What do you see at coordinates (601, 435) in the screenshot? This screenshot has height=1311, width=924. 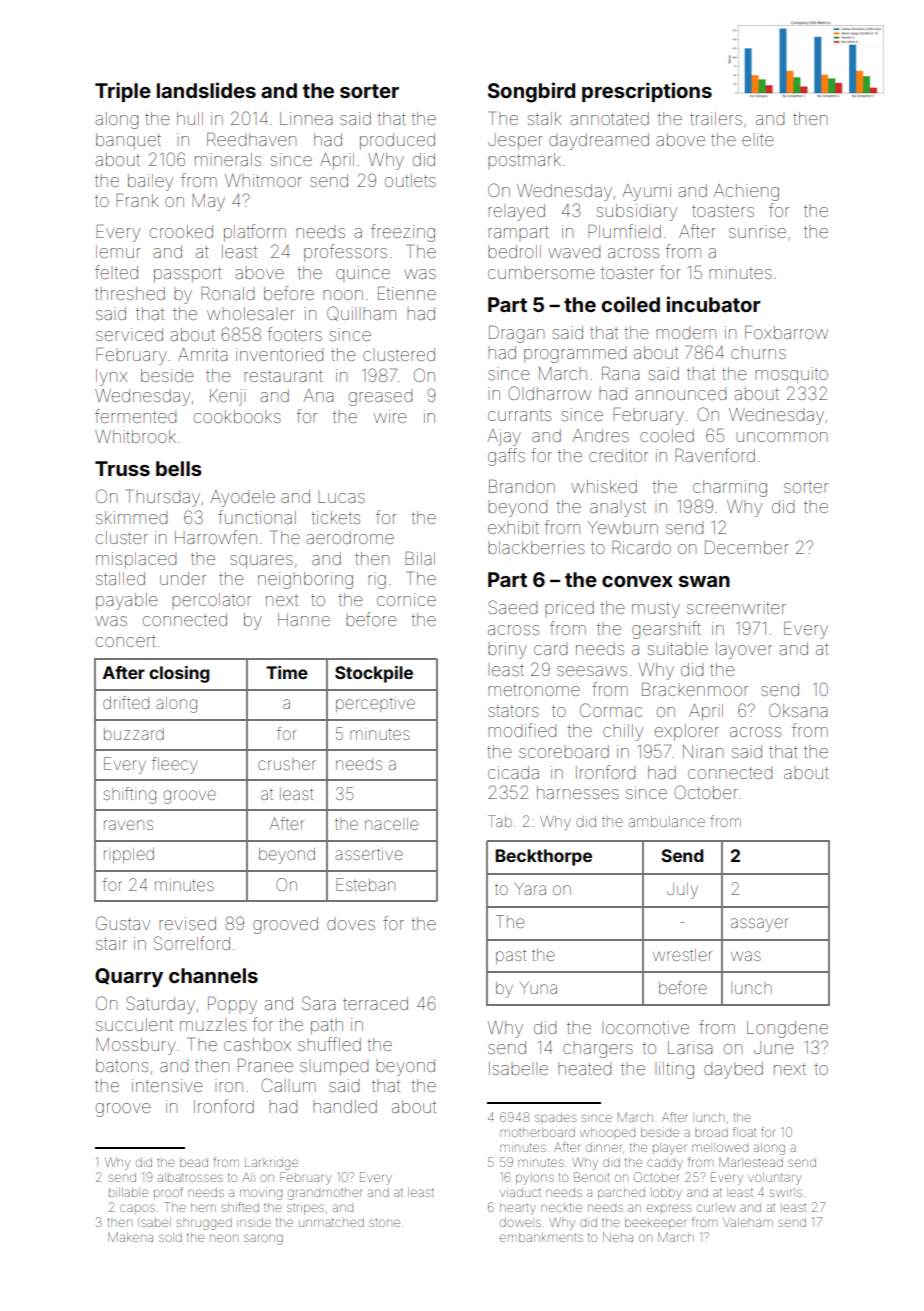 I see `Andres` at bounding box center [601, 435].
